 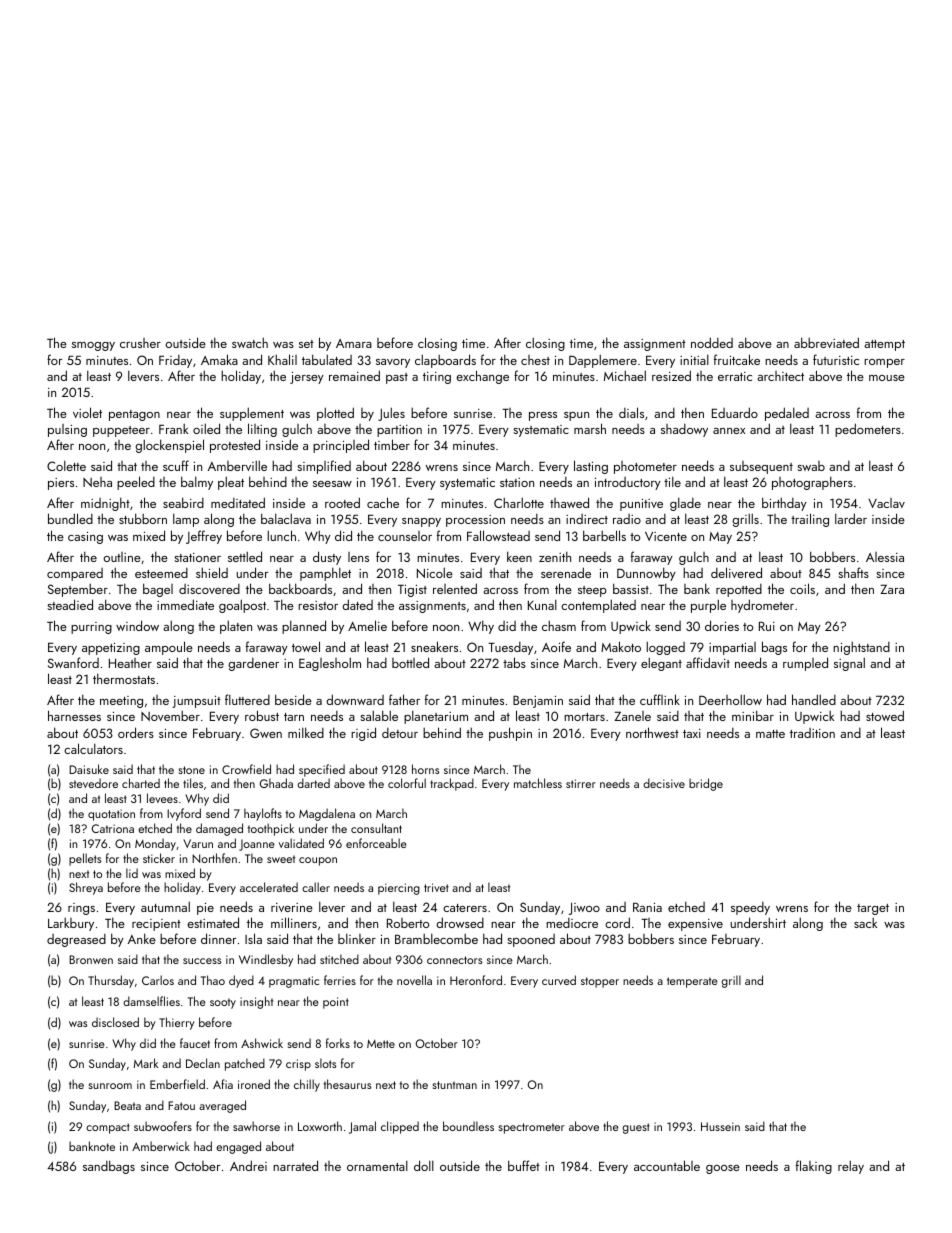 What do you see at coordinates (812, 733) in the document?
I see `tradition` at bounding box center [812, 733].
